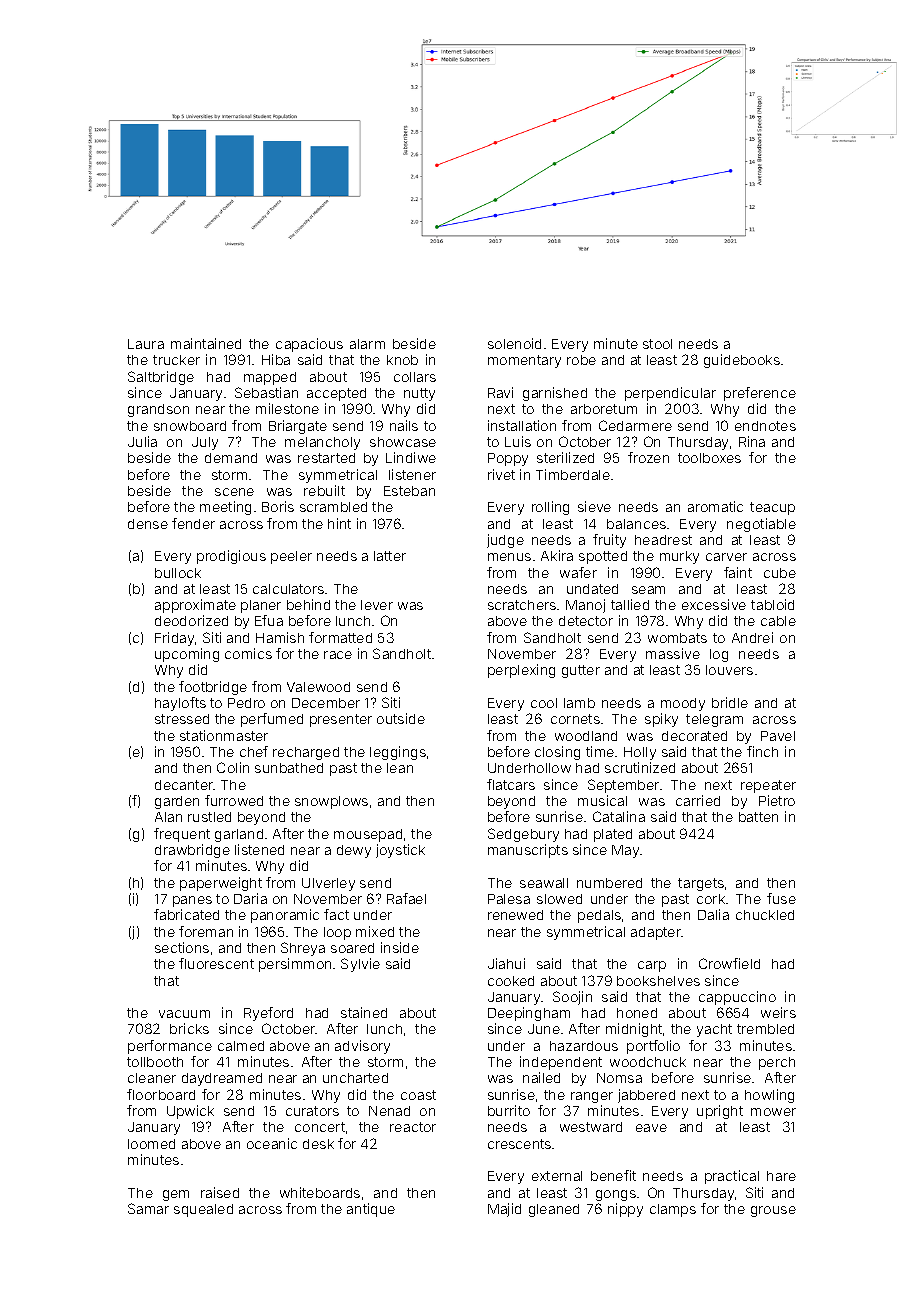 The width and height of the screenshot is (924, 1311). What do you see at coordinates (715, 506) in the screenshot?
I see `aromatic` at bounding box center [715, 506].
